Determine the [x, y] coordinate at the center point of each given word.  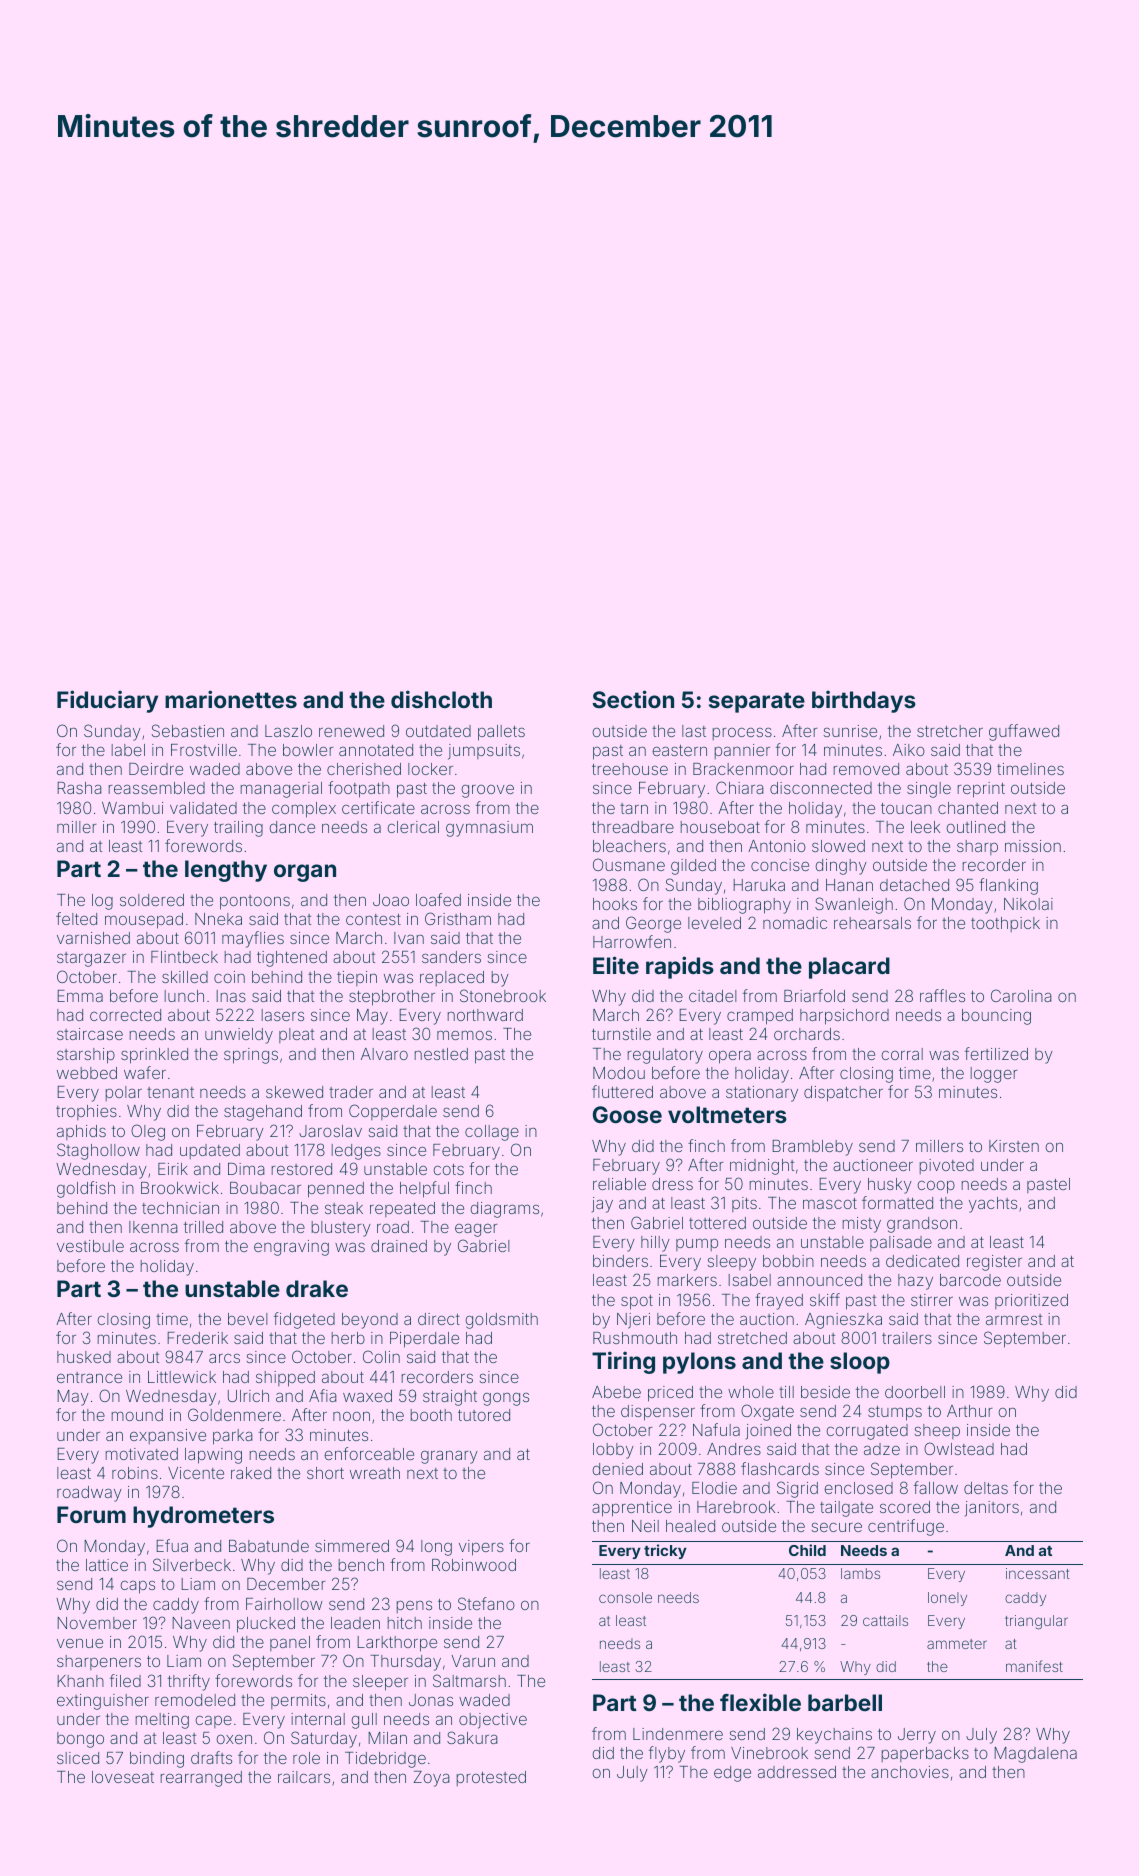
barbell [845, 1702]
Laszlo [288, 731]
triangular [1036, 1622]
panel [290, 1643]
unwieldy [239, 1036]
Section [633, 699]
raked [251, 1473]
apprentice [632, 1509]
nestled [441, 1054]
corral [902, 1054]
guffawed [1024, 732]
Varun [473, 1661]
